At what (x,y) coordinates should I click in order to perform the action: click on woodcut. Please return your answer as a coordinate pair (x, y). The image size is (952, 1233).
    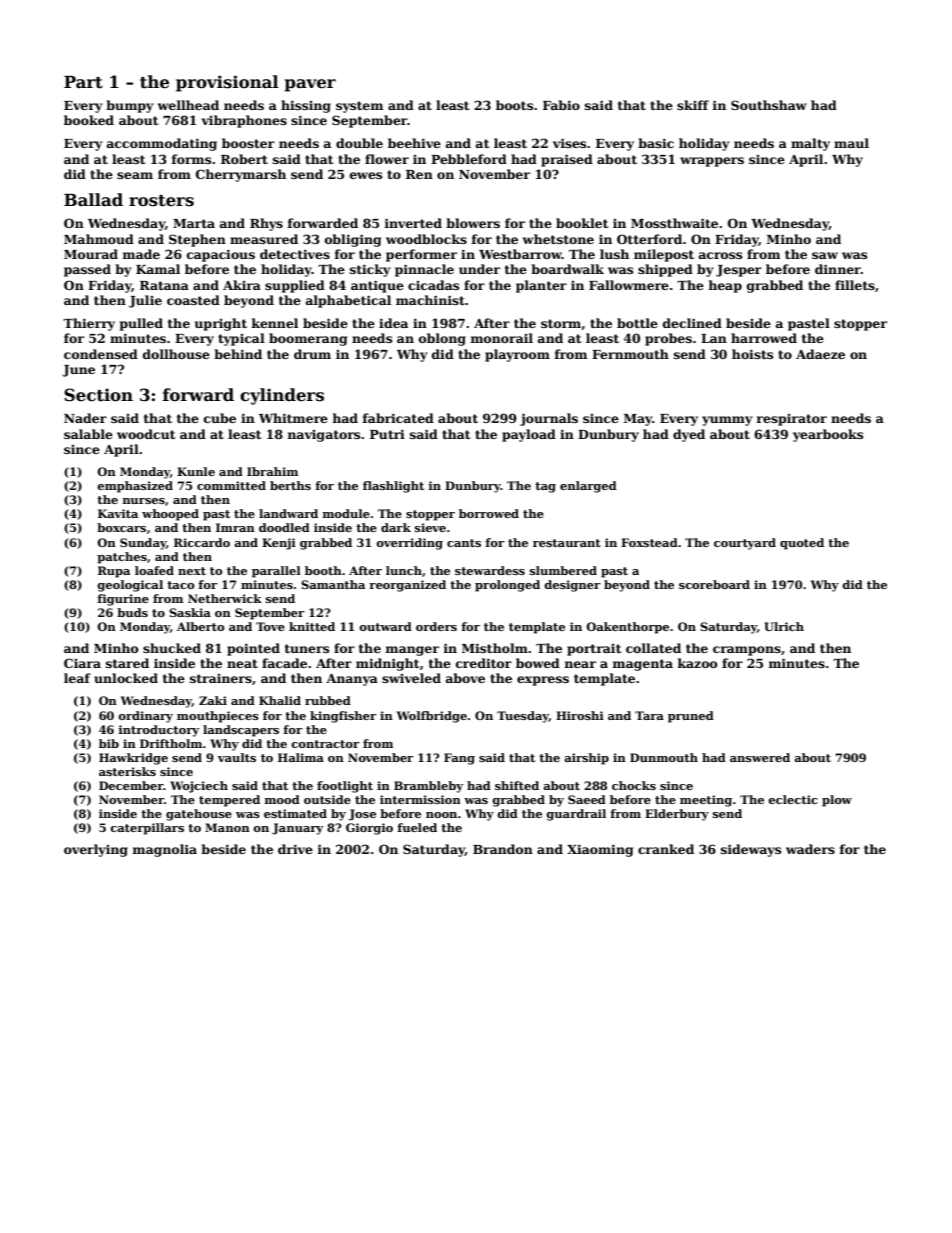
    Looking at the image, I should click on (146, 434).
